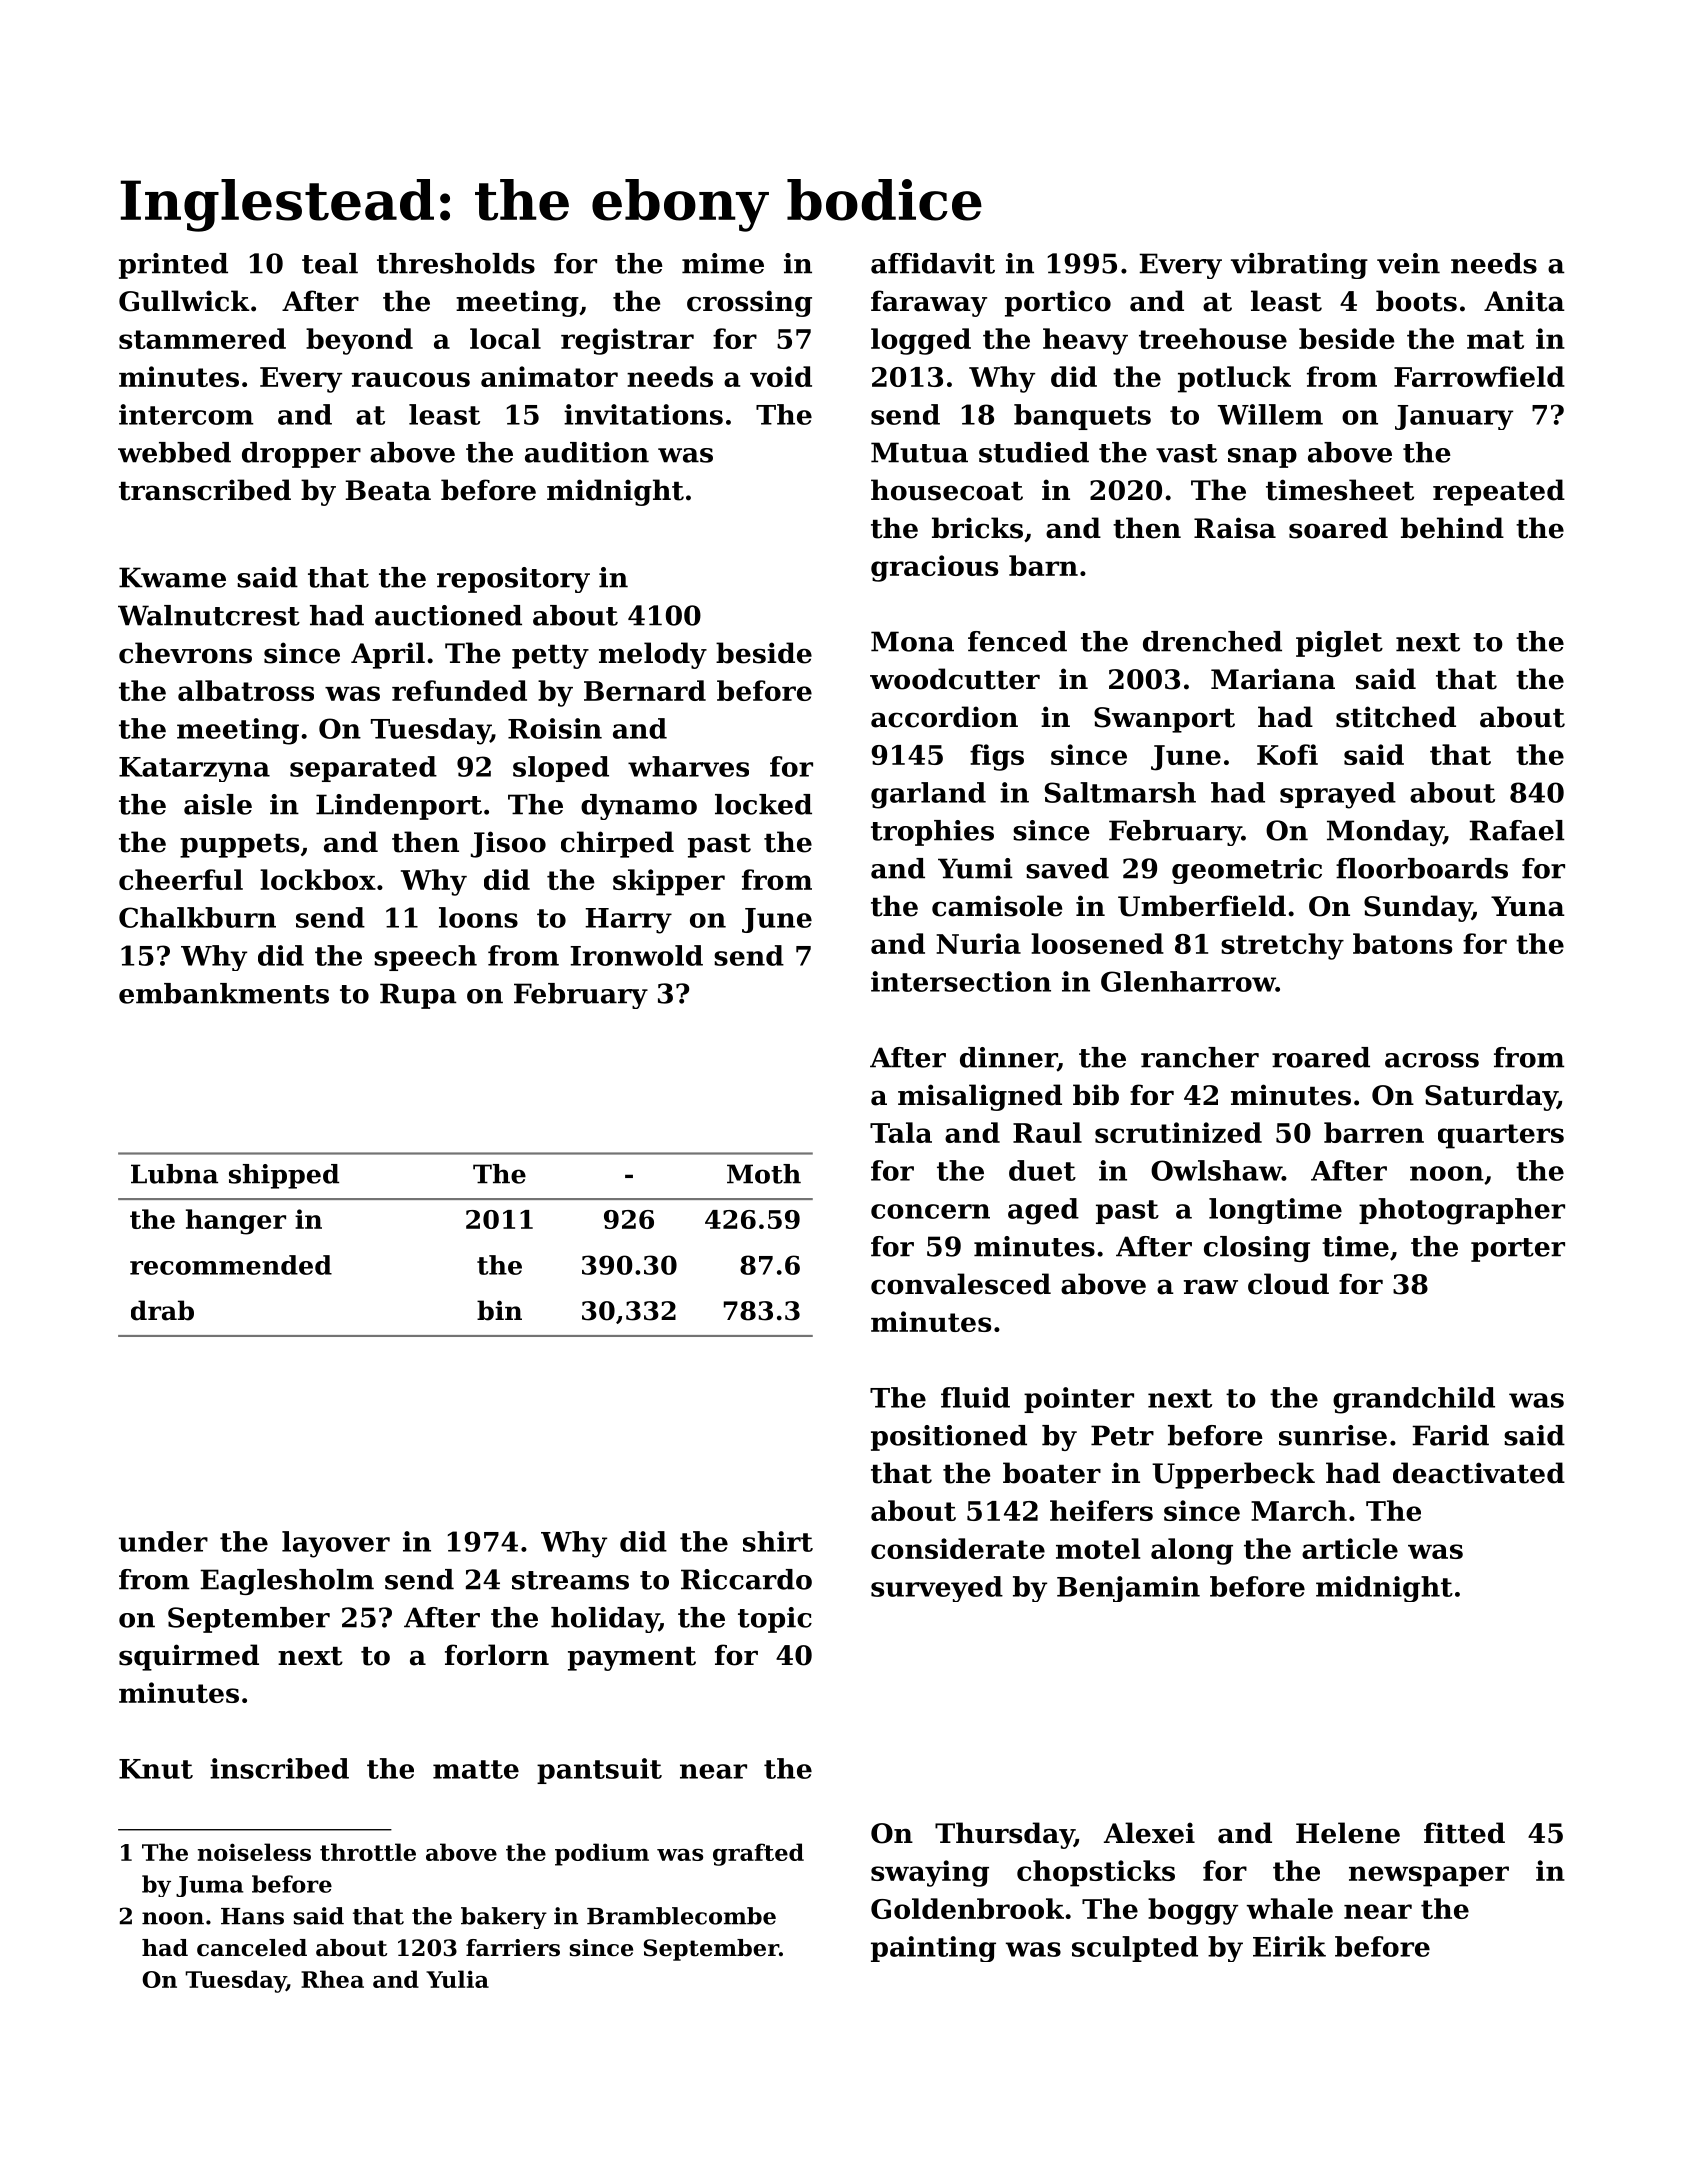 This document has width=1683, height=2178. I want to click on mime, so click(723, 263).
